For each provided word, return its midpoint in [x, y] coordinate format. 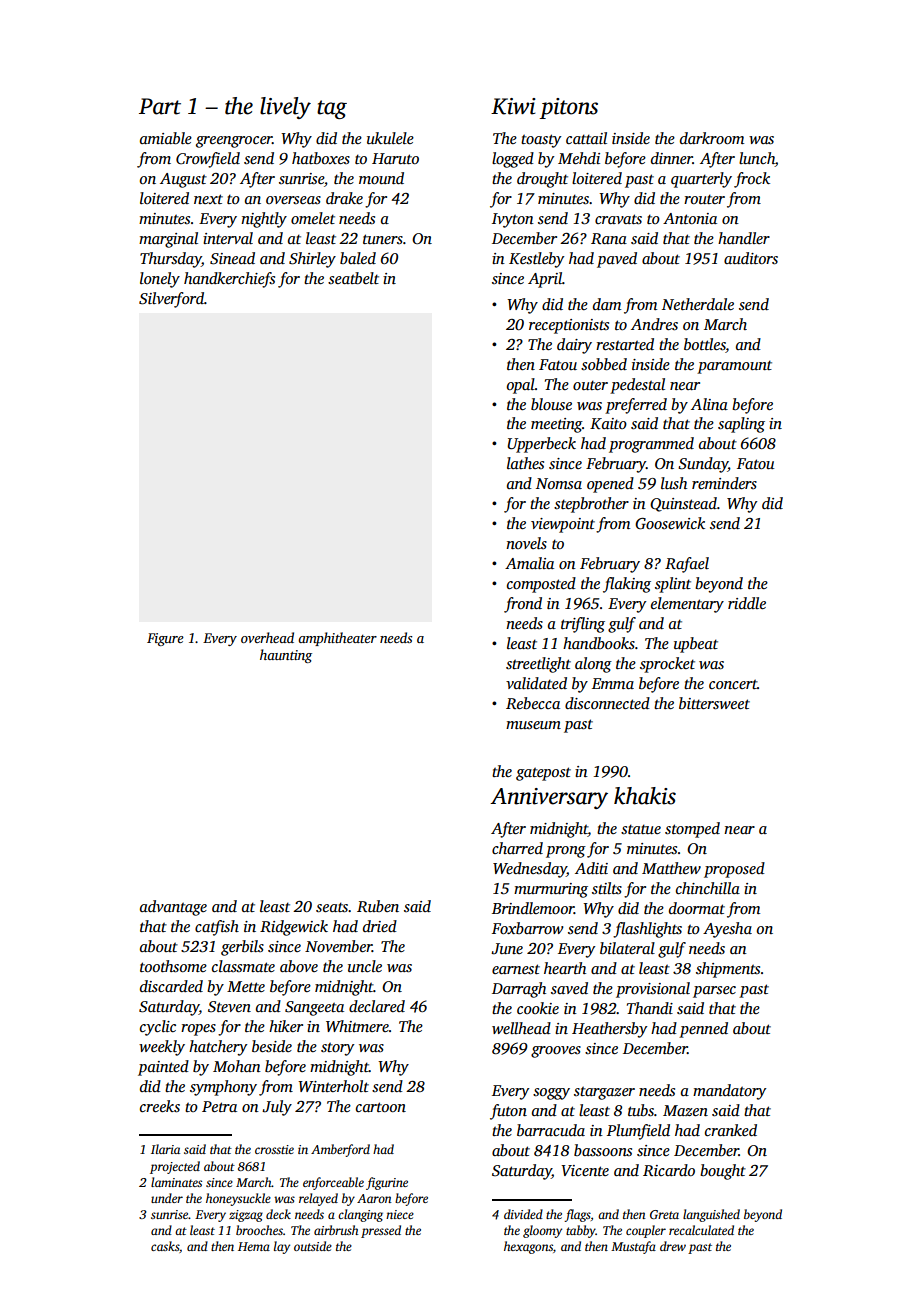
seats [332, 907]
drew [673, 1246]
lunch [757, 159]
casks [165, 1246]
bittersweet [714, 703]
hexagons [528, 1247]
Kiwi [513, 106]
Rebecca [533, 703]
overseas [293, 200]
